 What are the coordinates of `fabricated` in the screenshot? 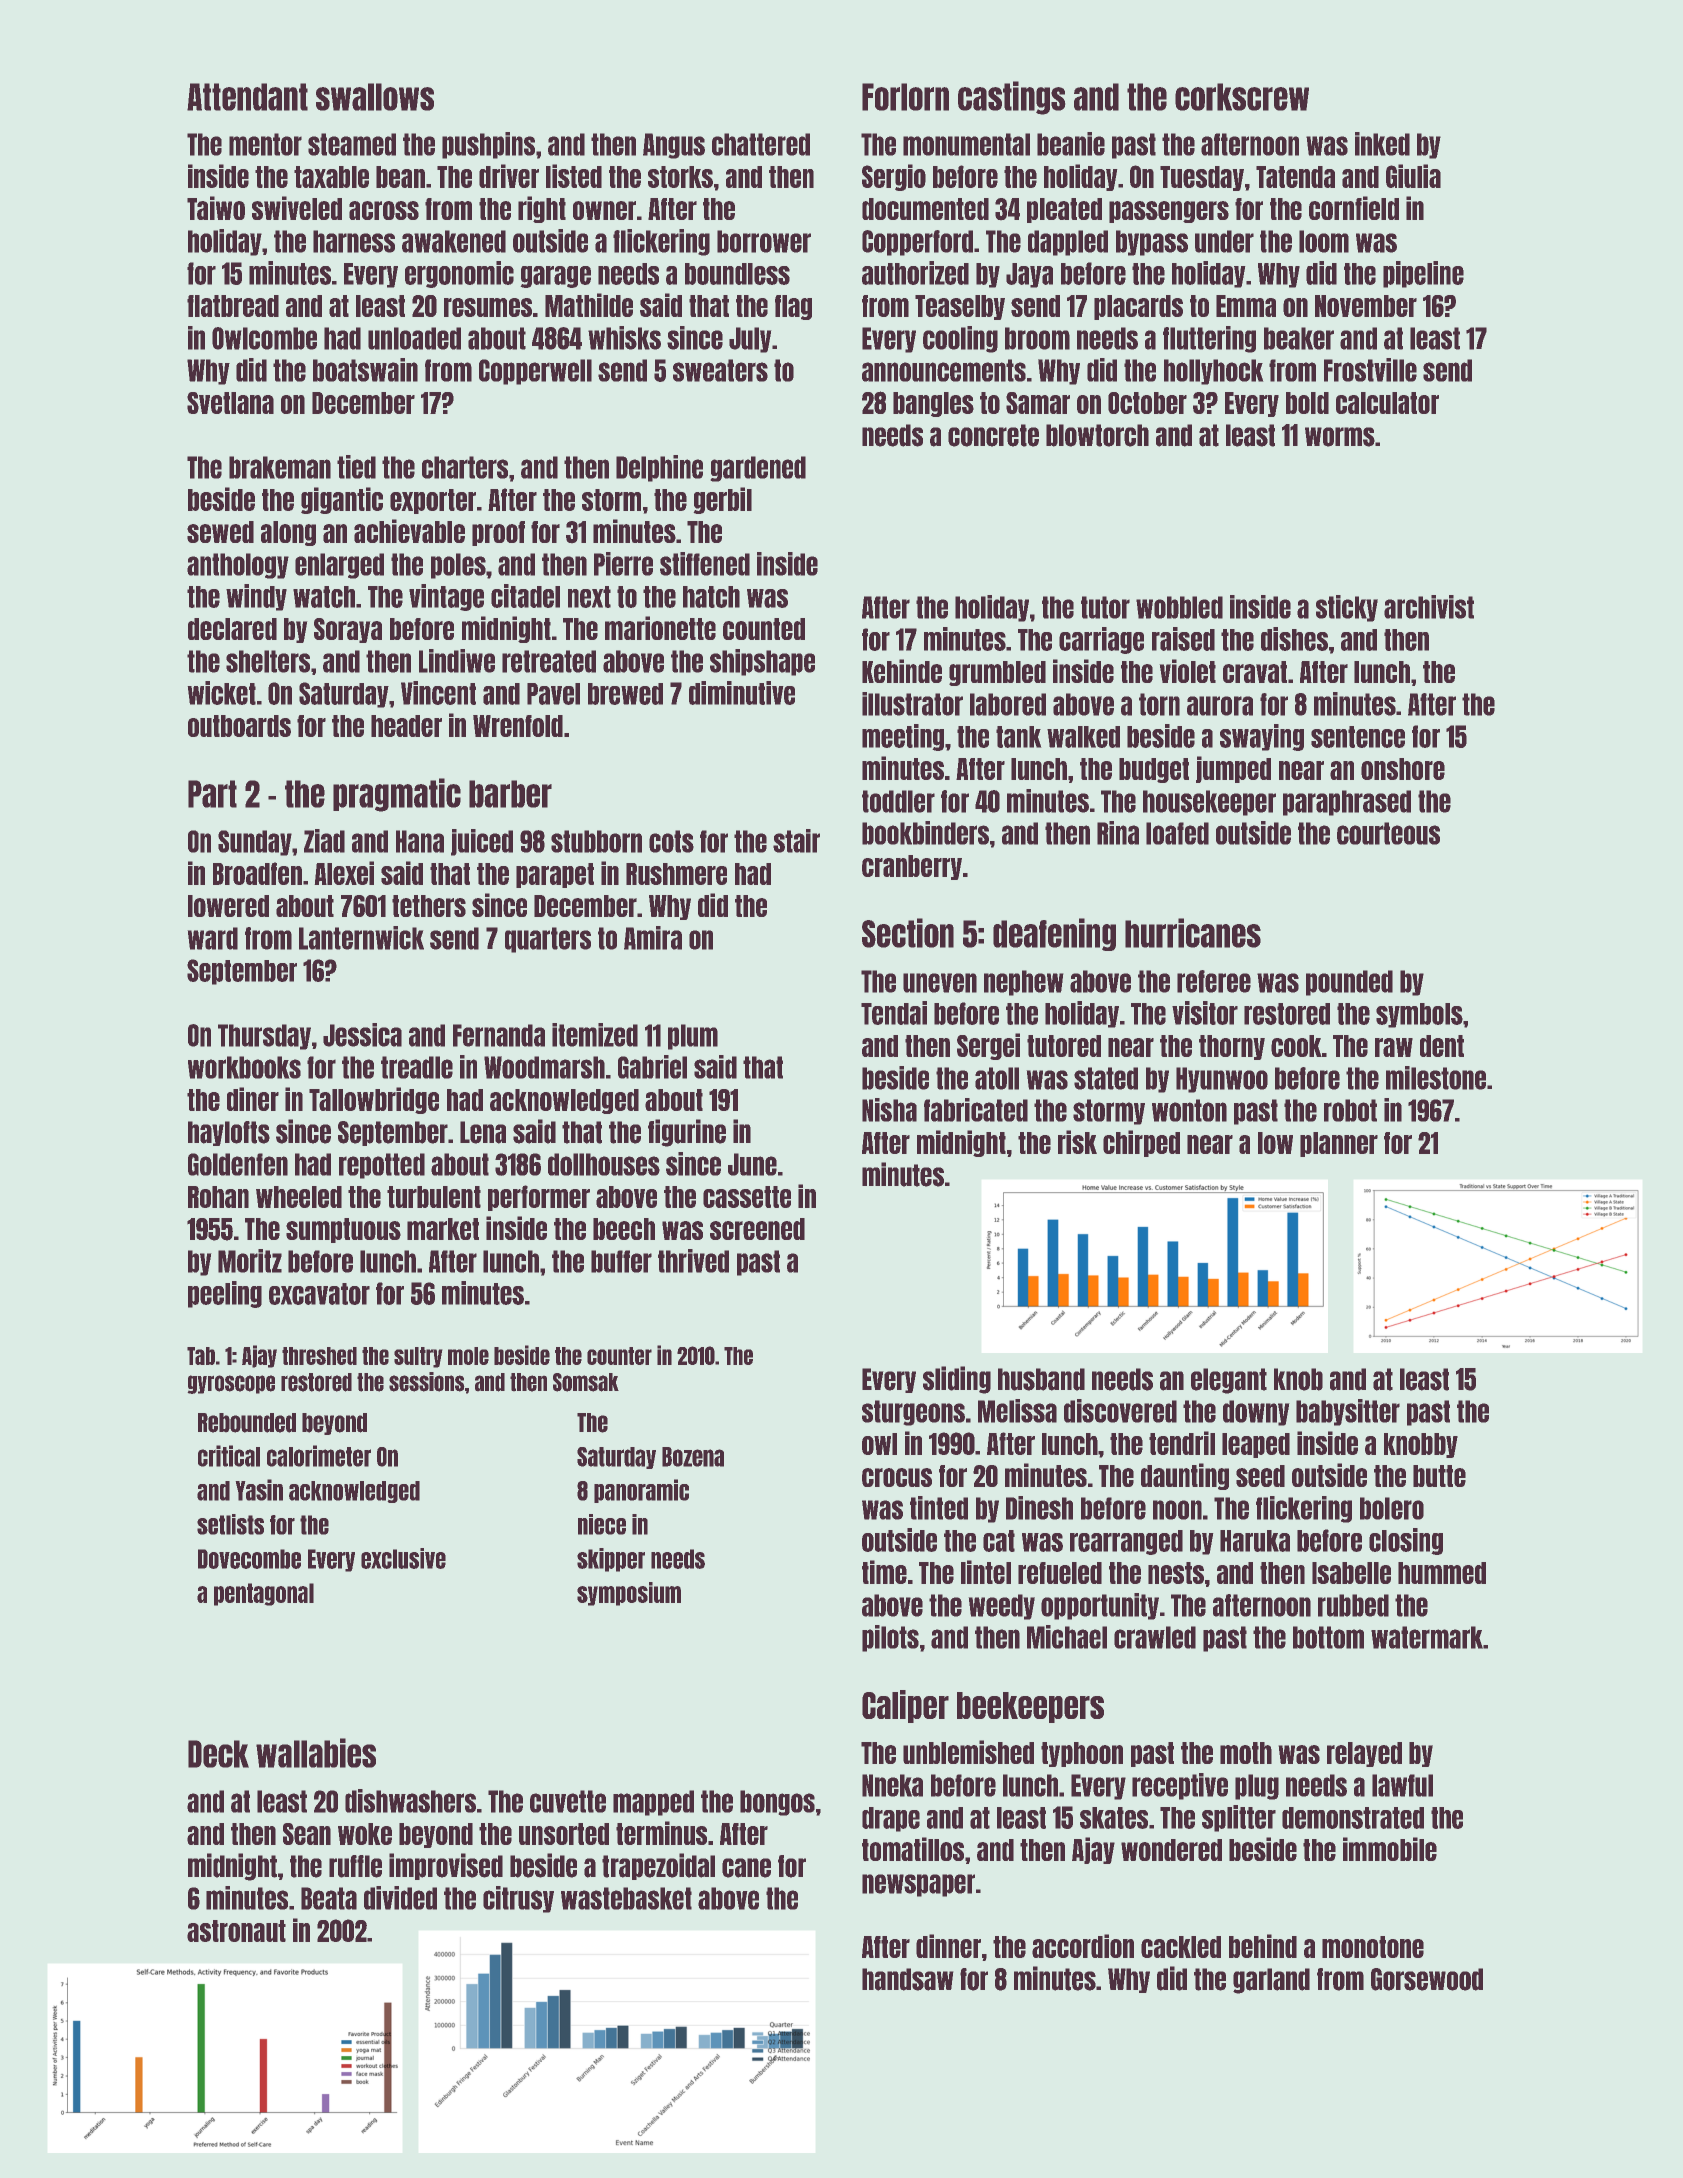 It's located at (976, 1110).
